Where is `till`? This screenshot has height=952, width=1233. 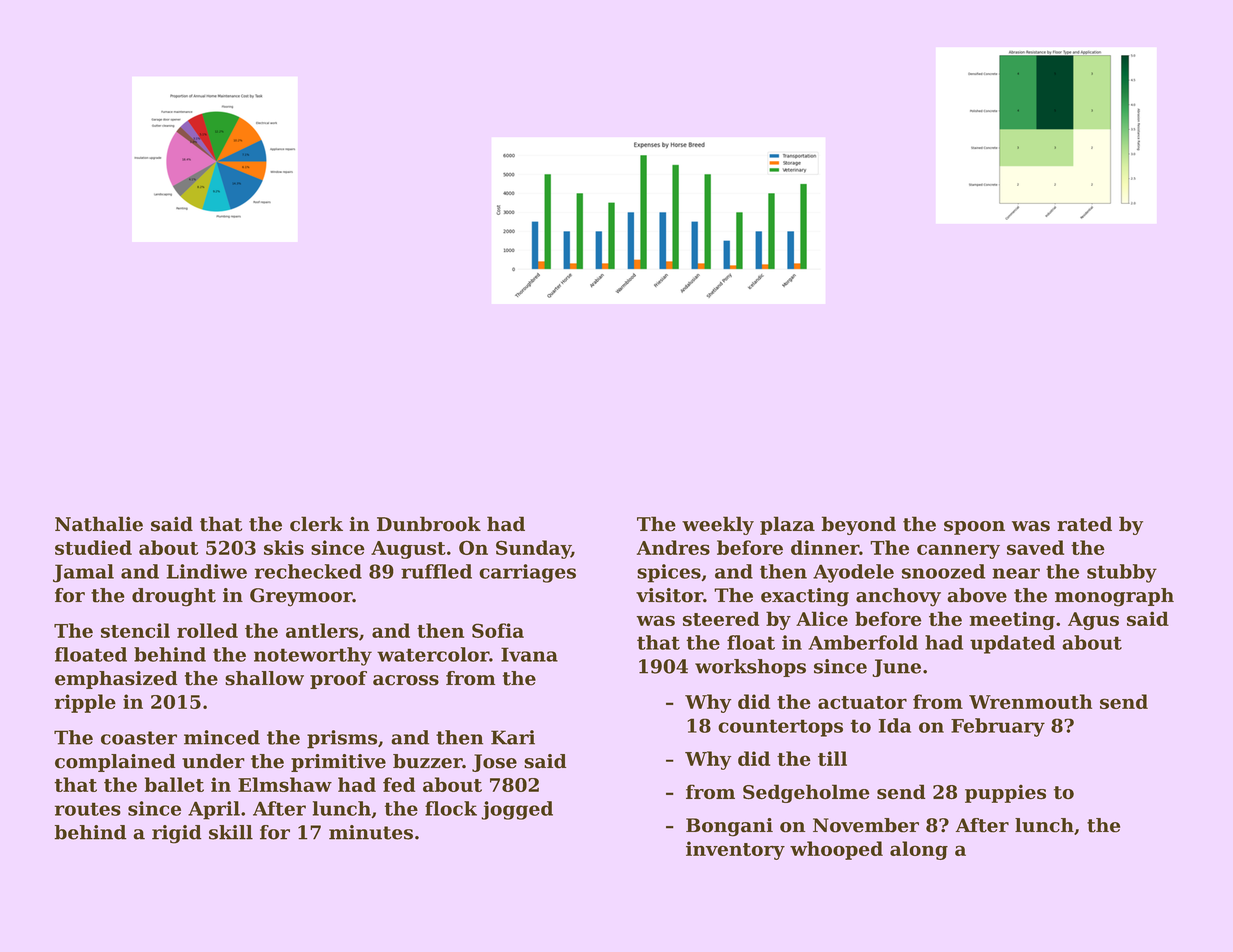 till is located at coordinates (832, 758).
